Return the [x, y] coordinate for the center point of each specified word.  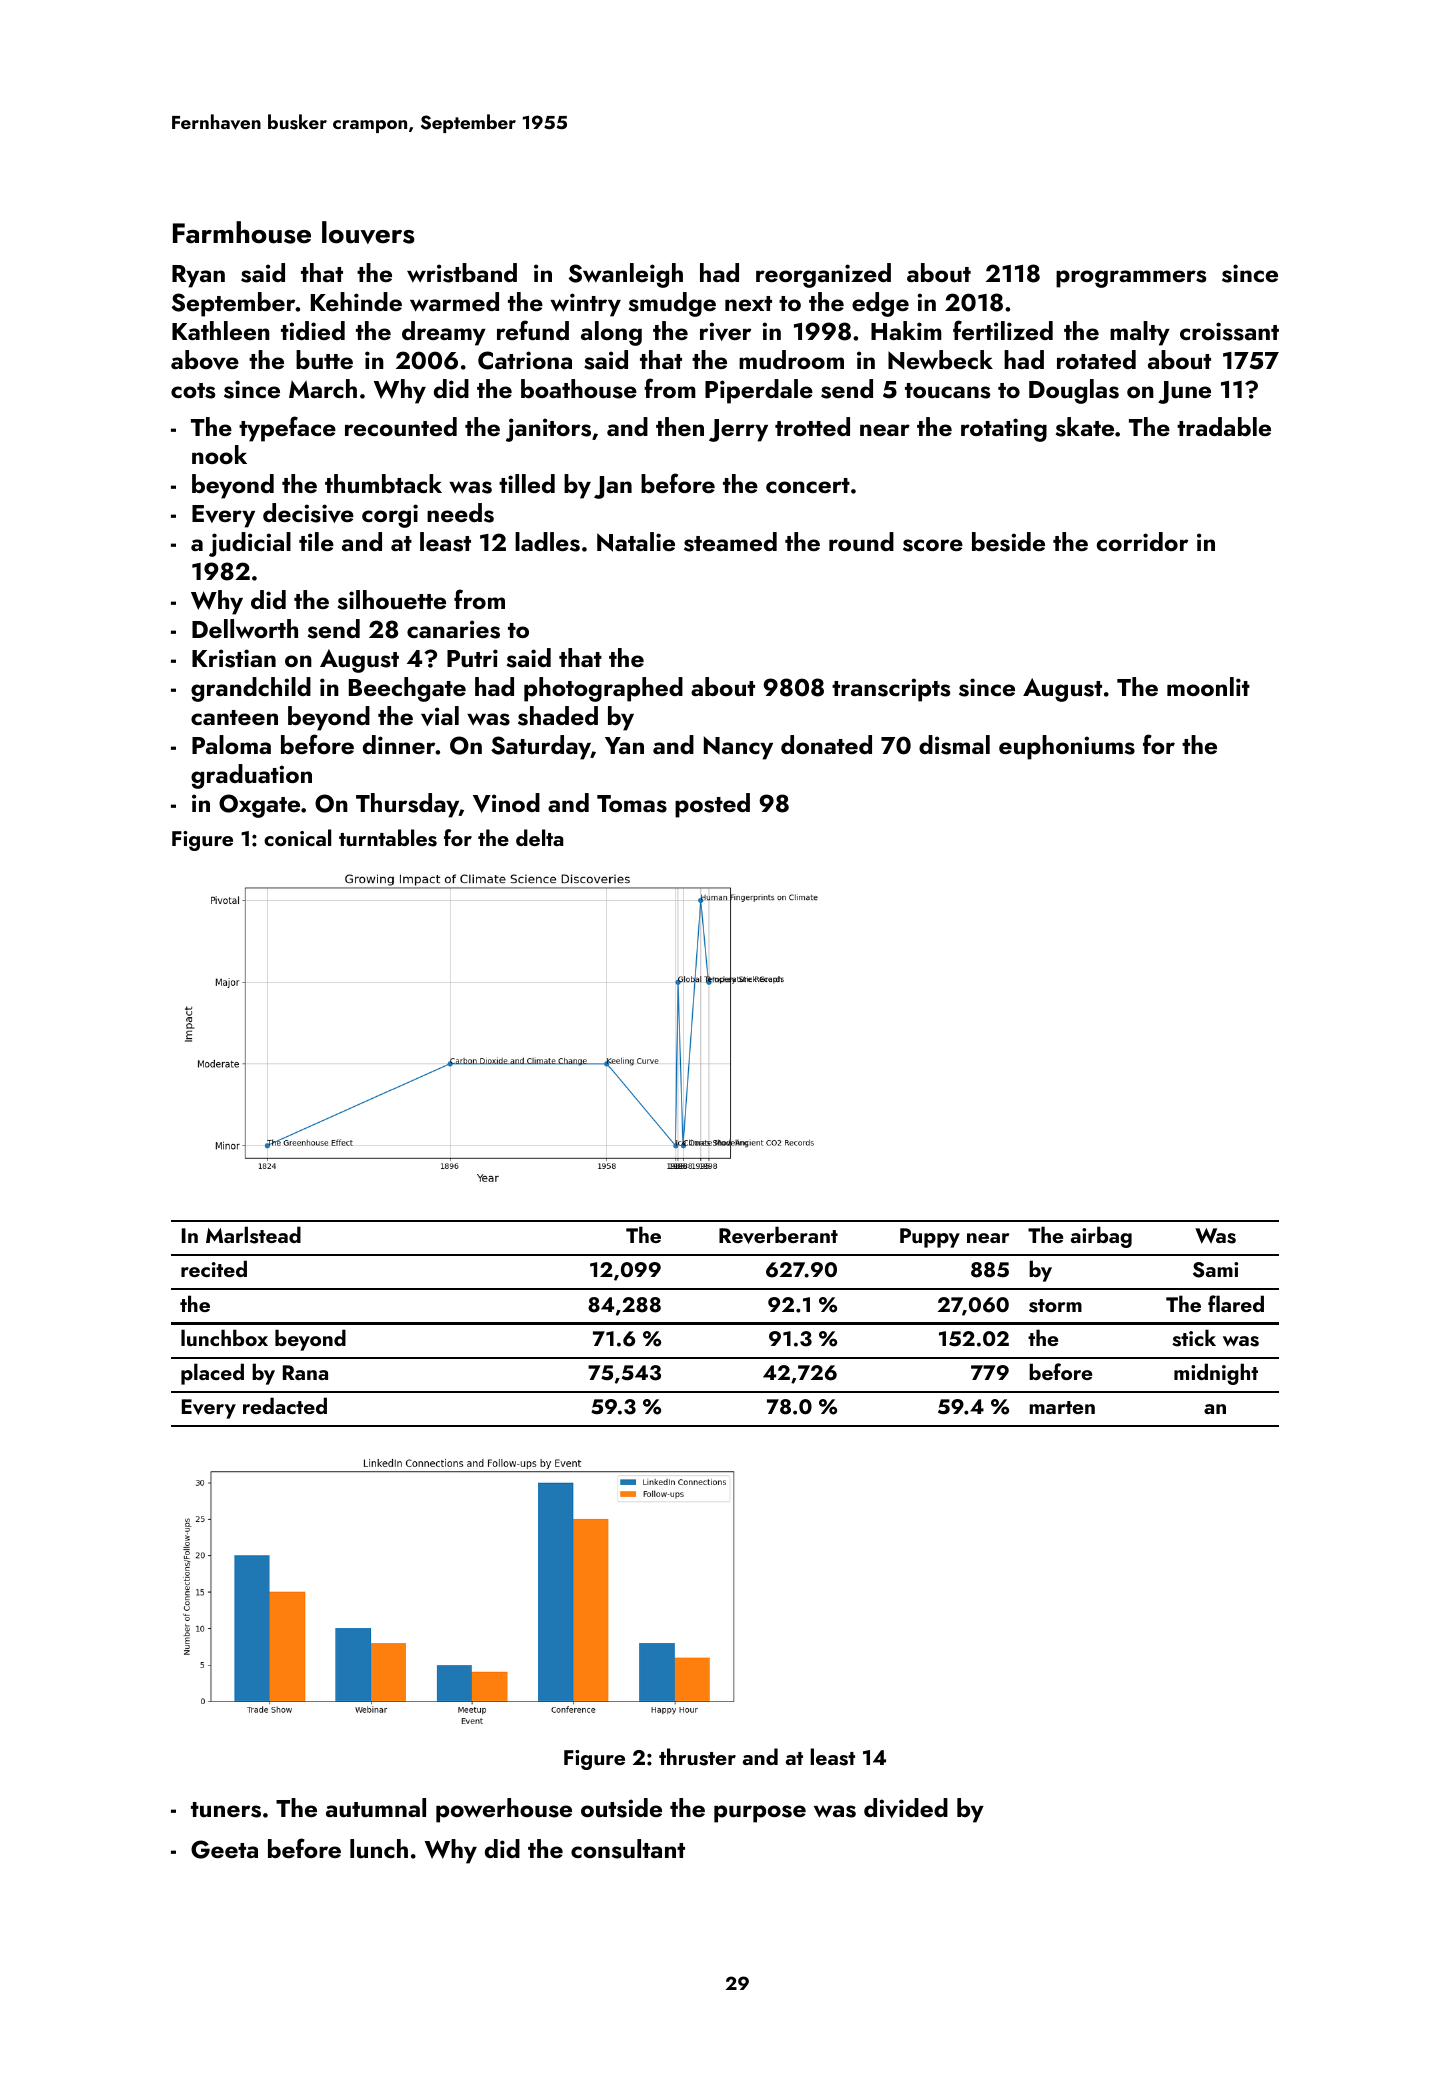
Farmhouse [242, 232]
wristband [462, 273]
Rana [305, 1372]
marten [1062, 1407]
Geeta [224, 1849]
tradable [1224, 426]
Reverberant [778, 1235]
